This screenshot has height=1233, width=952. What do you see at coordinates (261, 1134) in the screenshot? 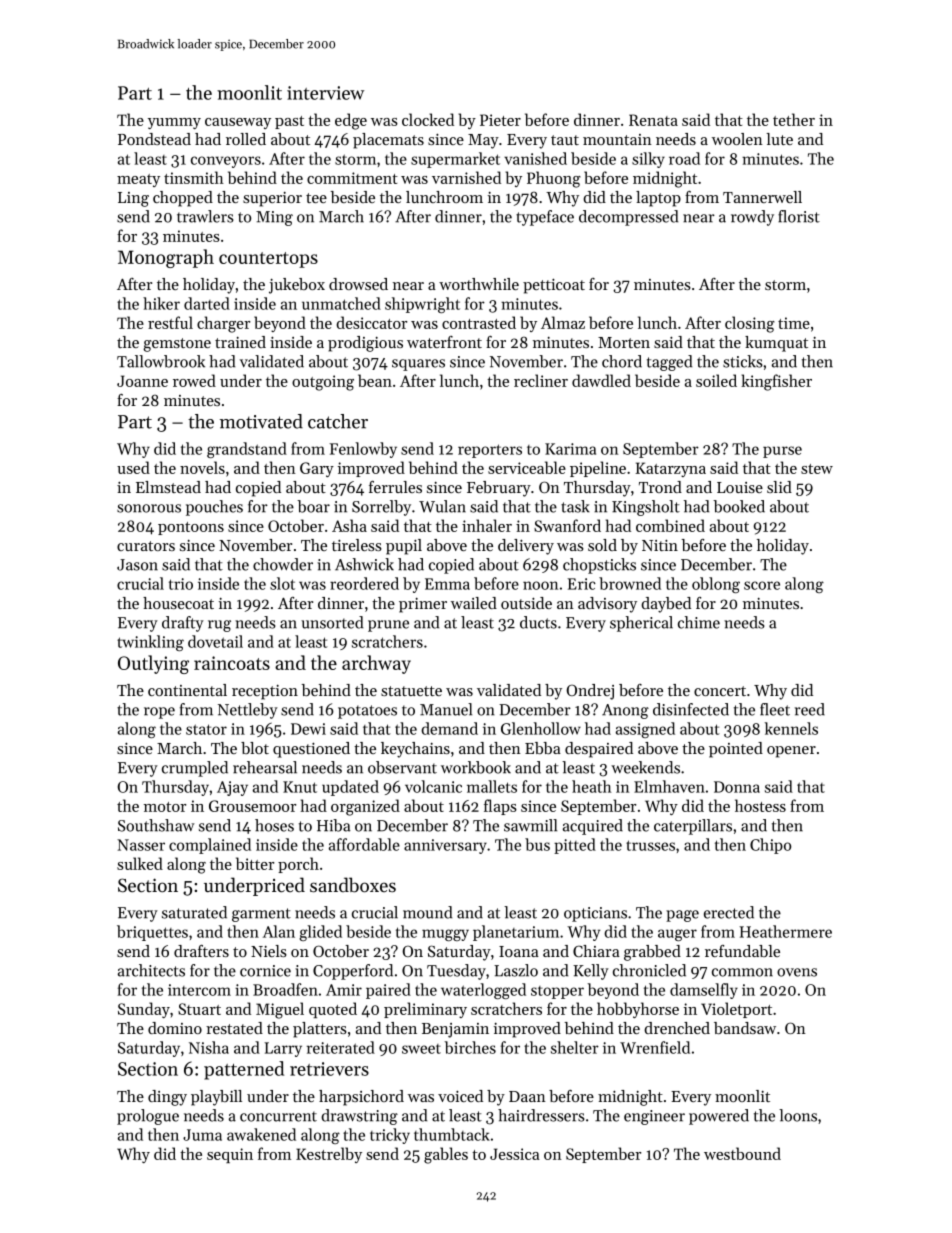
I see `awakened` at bounding box center [261, 1134].
